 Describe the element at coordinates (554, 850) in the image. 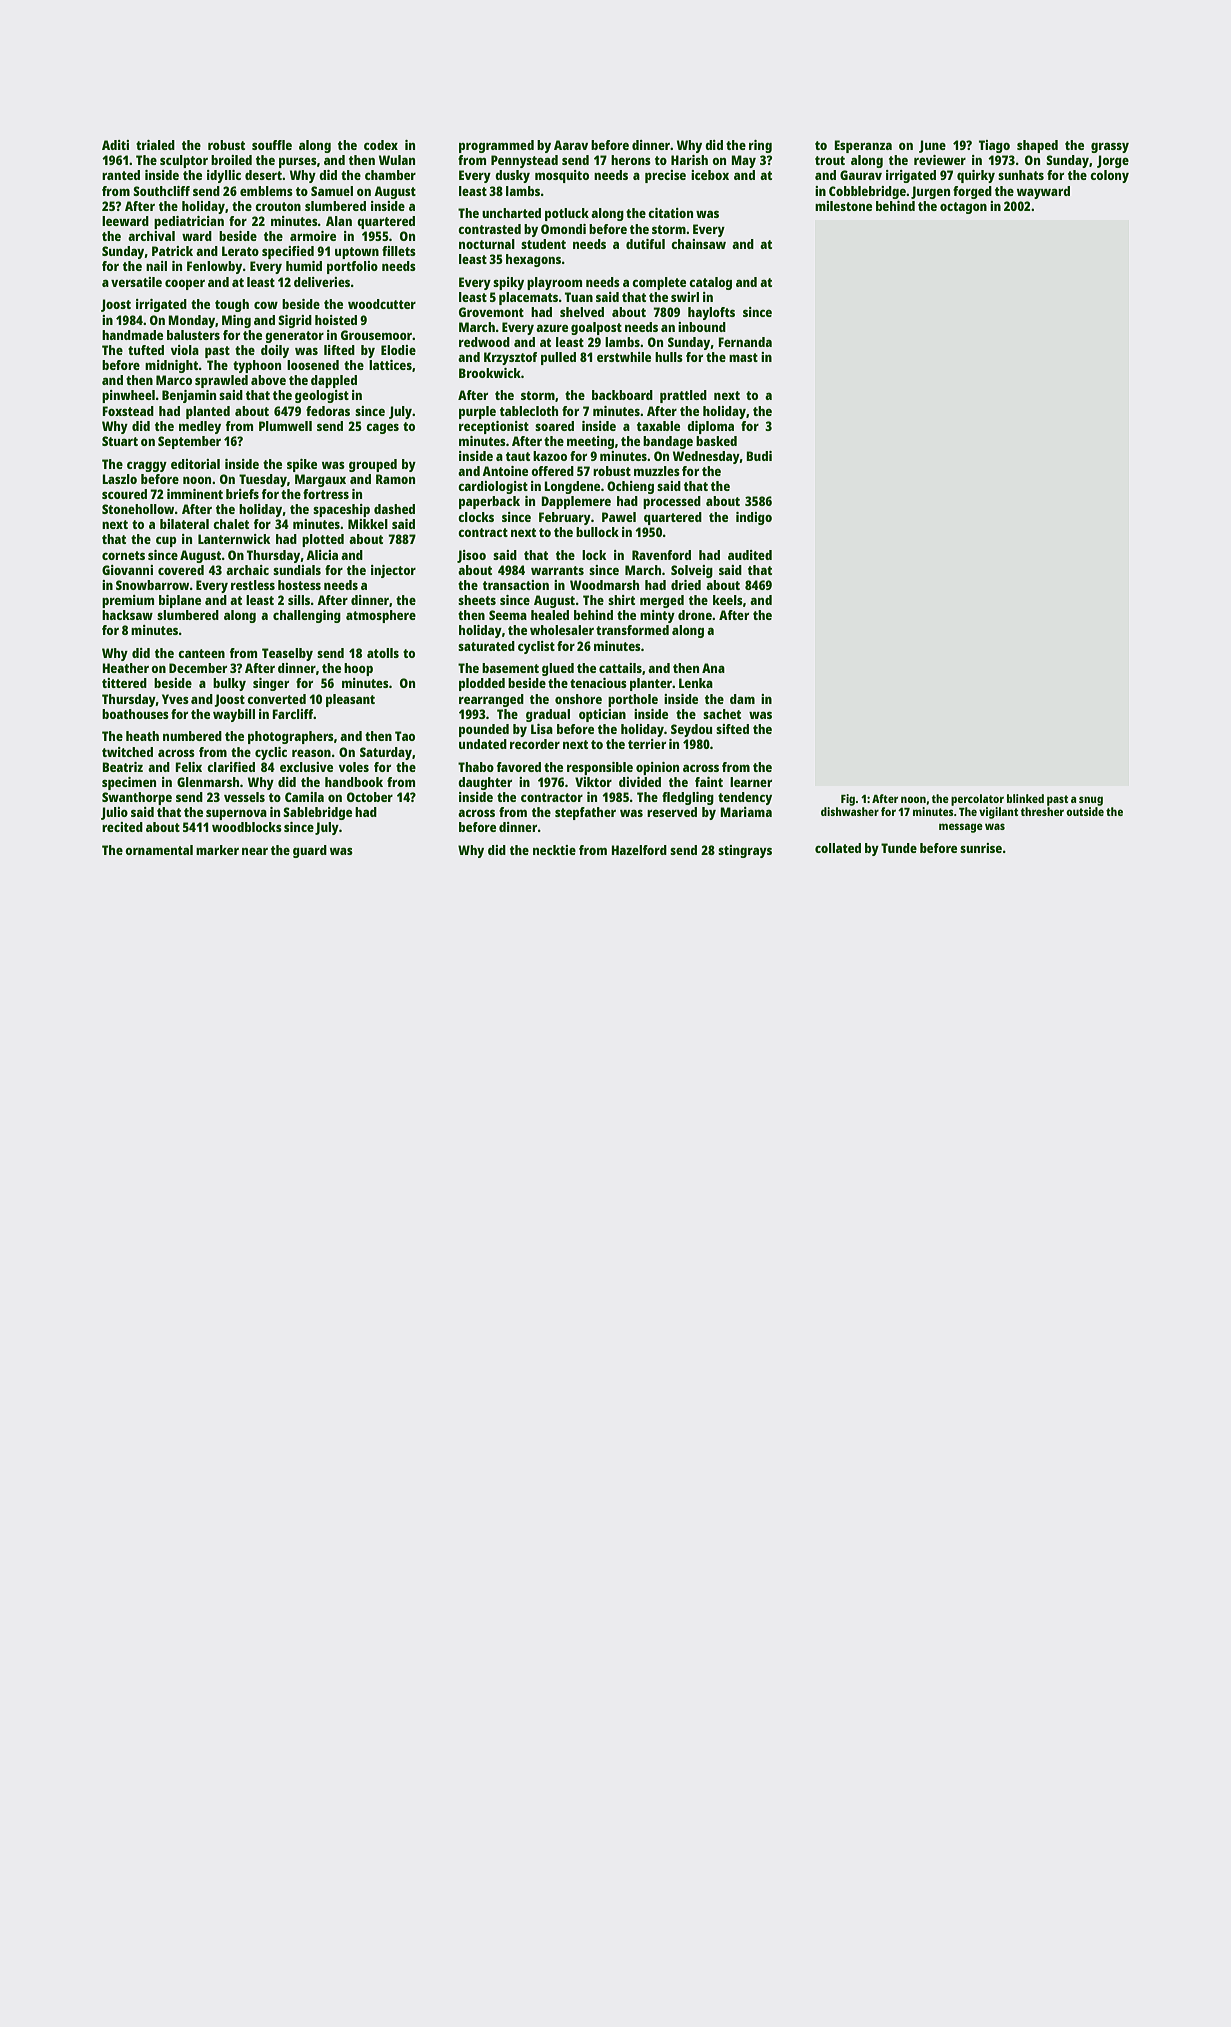

I see `necktie` at that location.
